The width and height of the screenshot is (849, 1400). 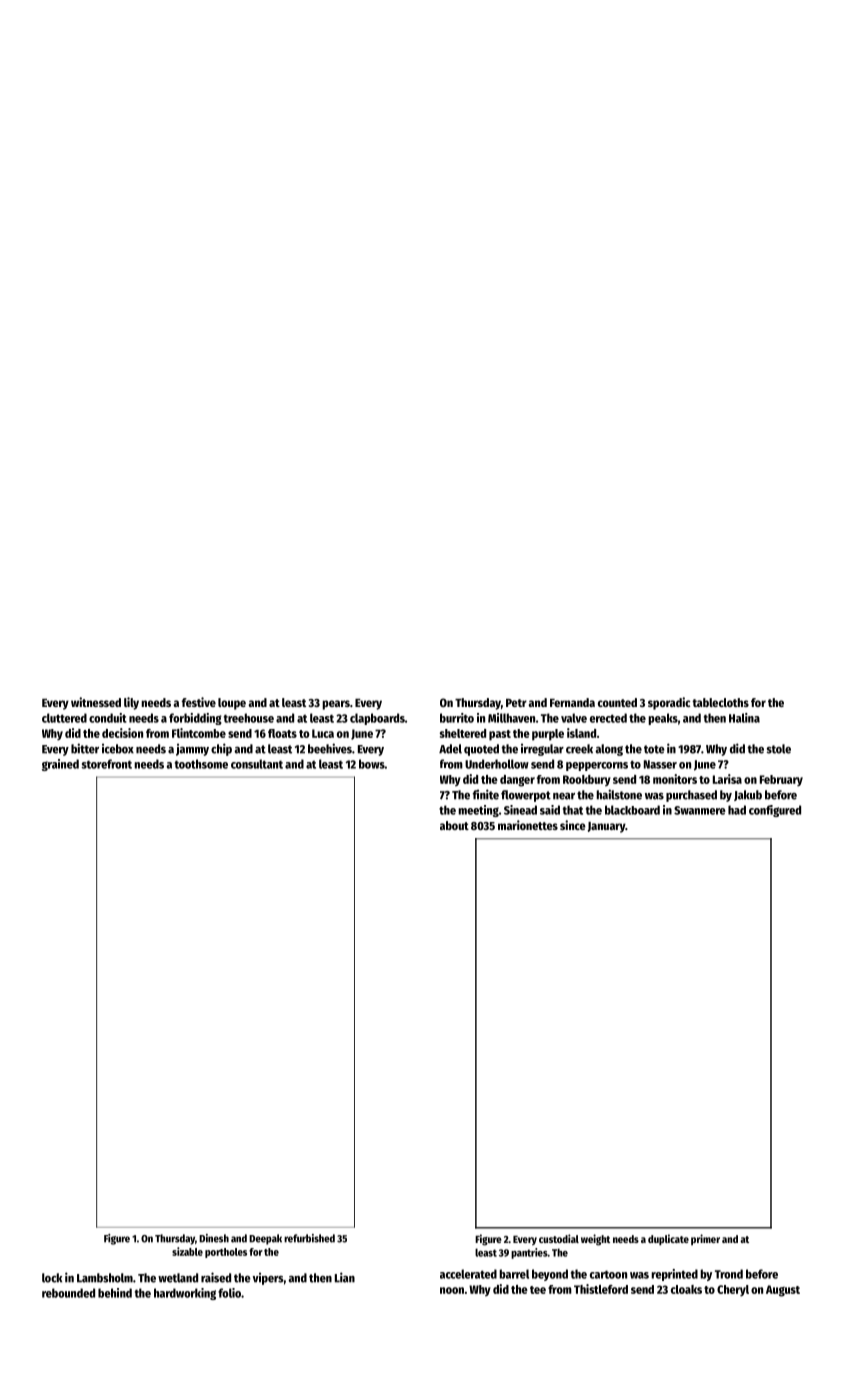 What do you see at coordinates (309, 1238) in the screenshot?
I see `refurbished` at bounding box center [309, 1238].
